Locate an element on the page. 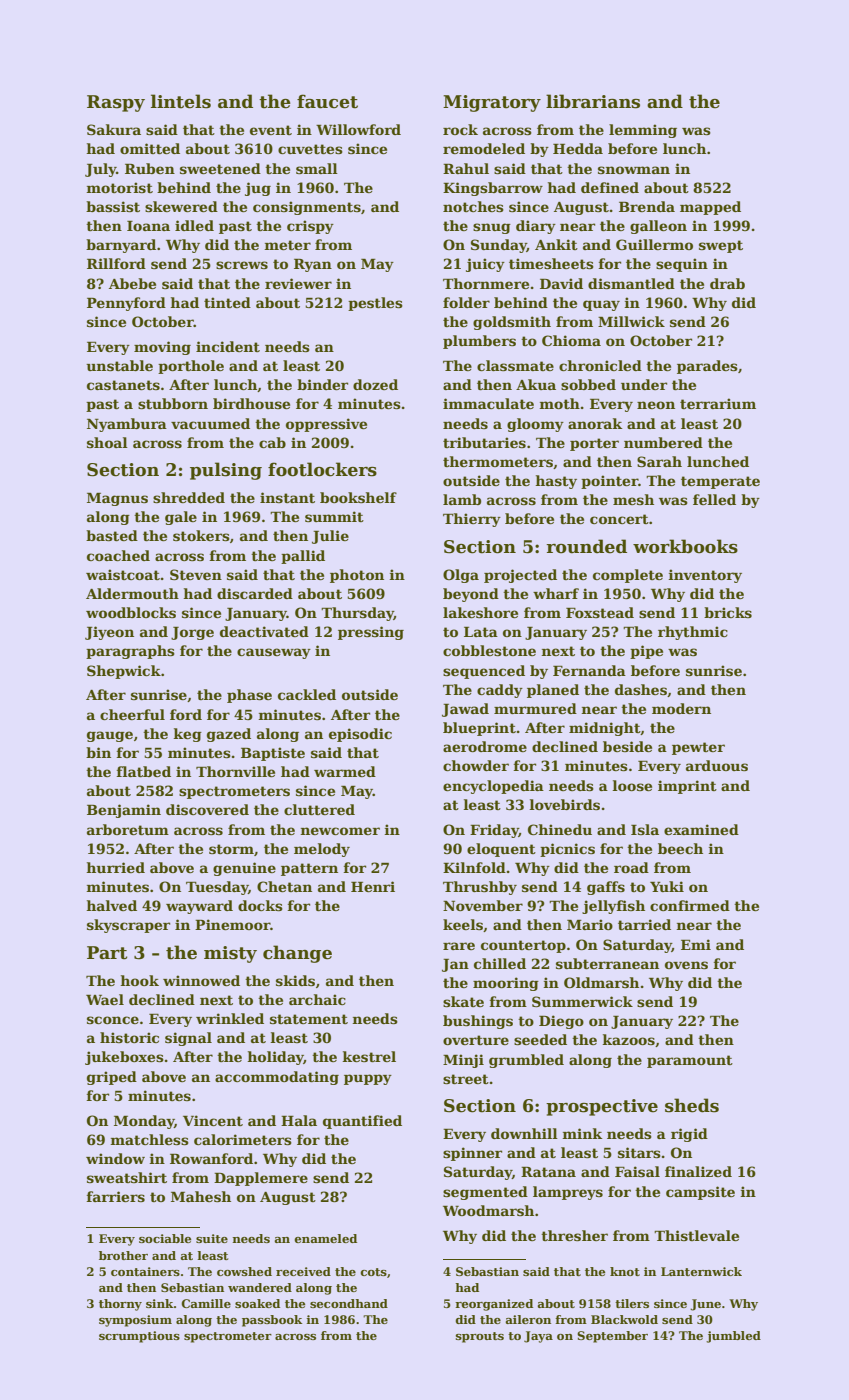 This document has width=849, height=1400. rock is located at coordinates (460, 129).
